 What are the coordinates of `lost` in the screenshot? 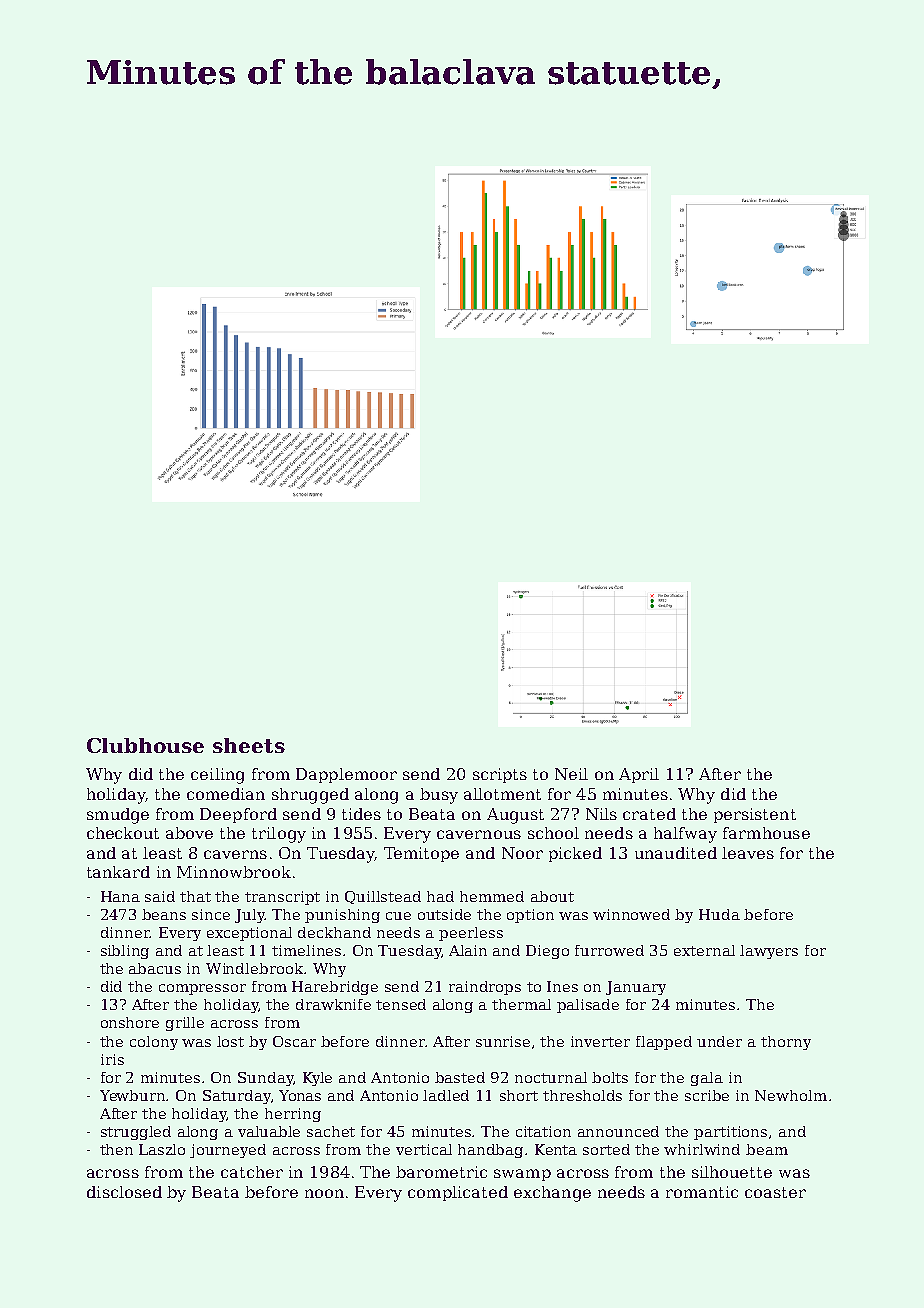 It's located at (230, 1041).
